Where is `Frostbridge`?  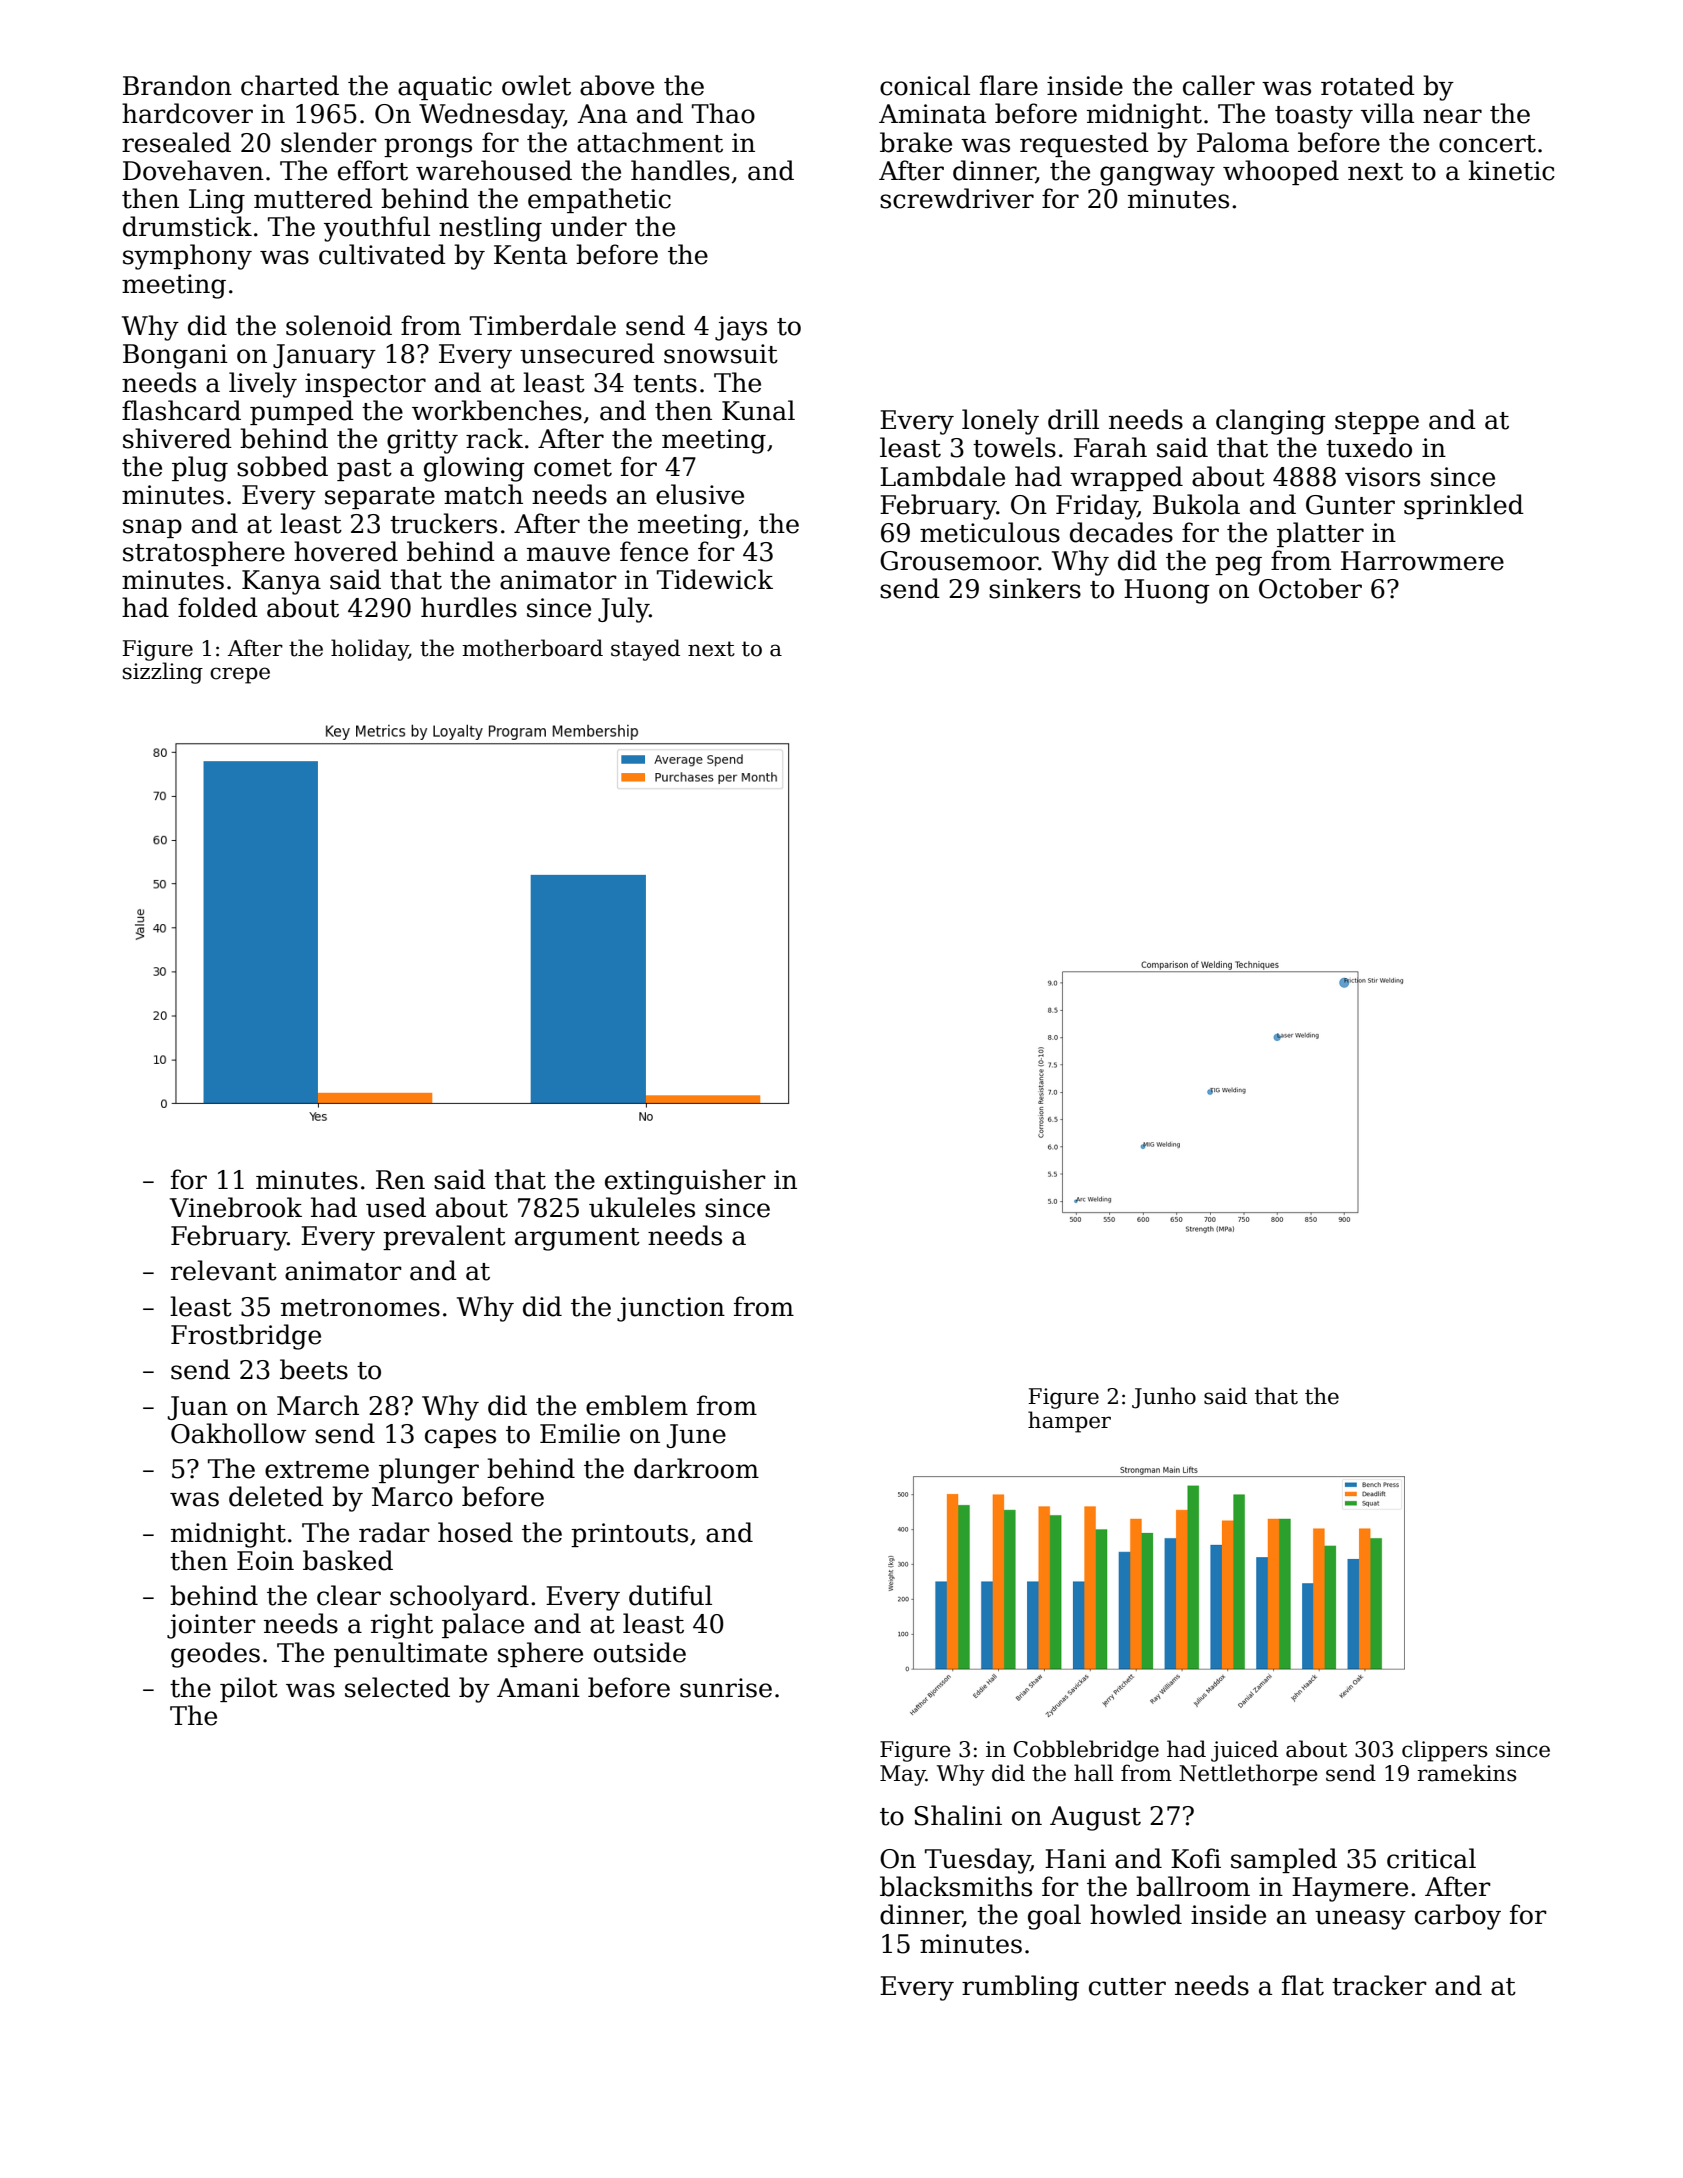
Frostbridge is located at coordinates (246, 1337).
